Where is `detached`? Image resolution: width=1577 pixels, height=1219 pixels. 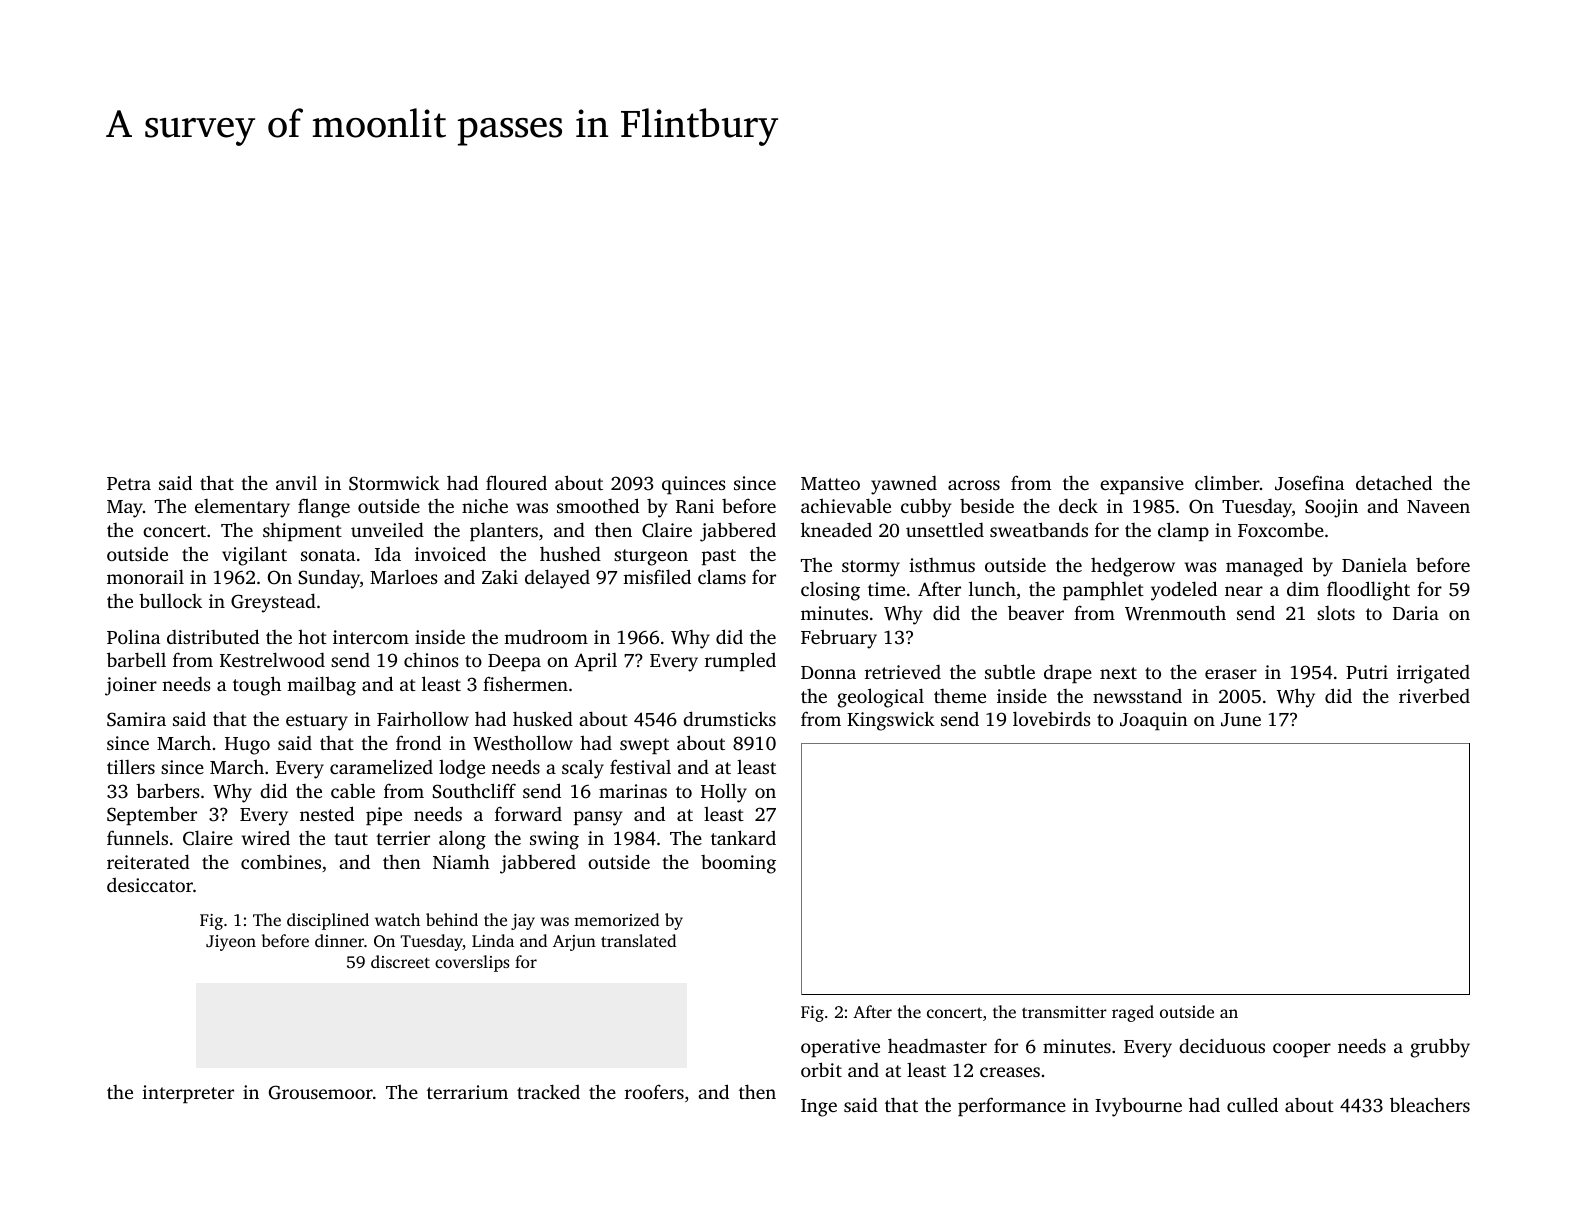 detached is located at coordinates (1394, 482).
